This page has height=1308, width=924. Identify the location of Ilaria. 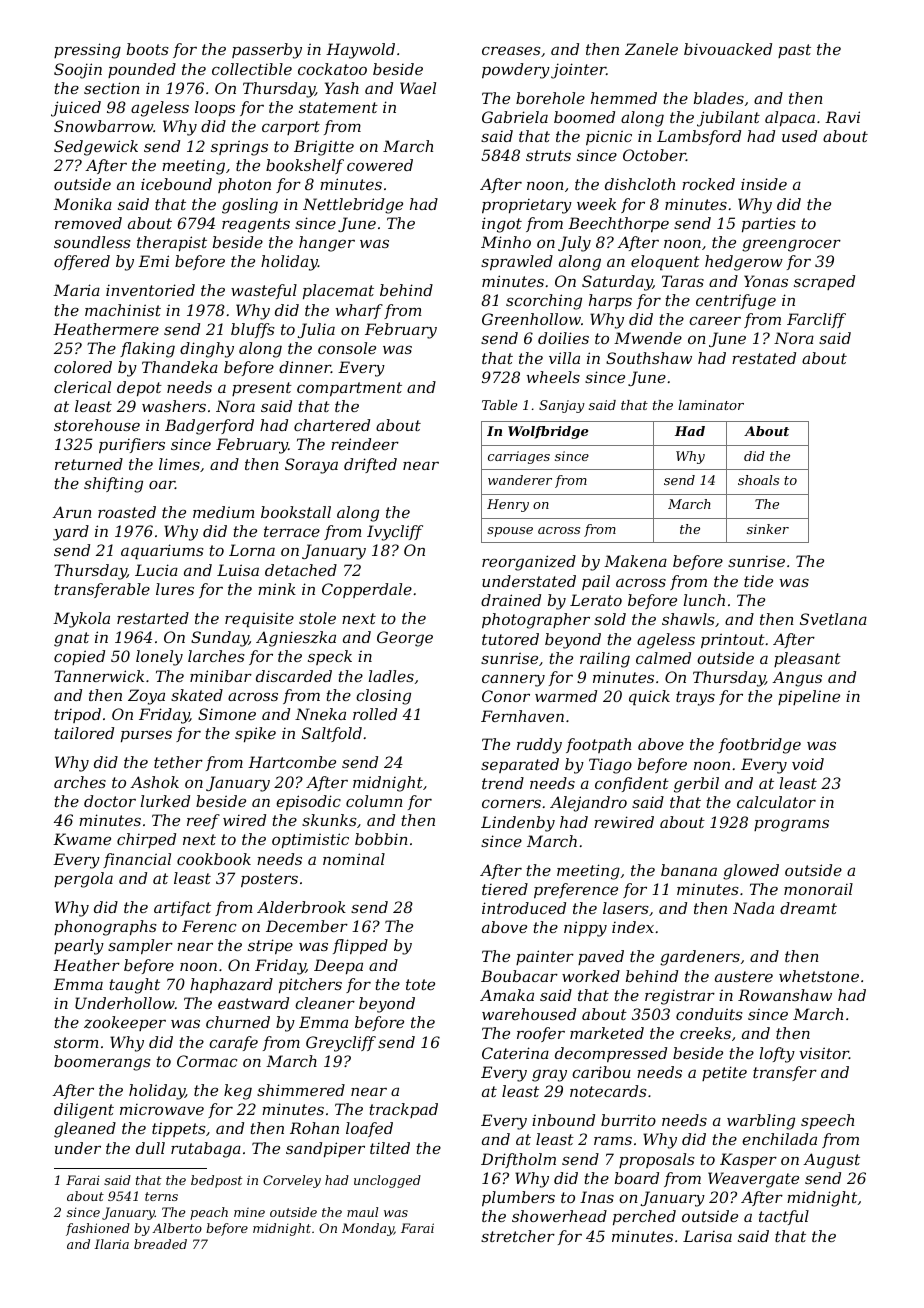
(111, 1244).
